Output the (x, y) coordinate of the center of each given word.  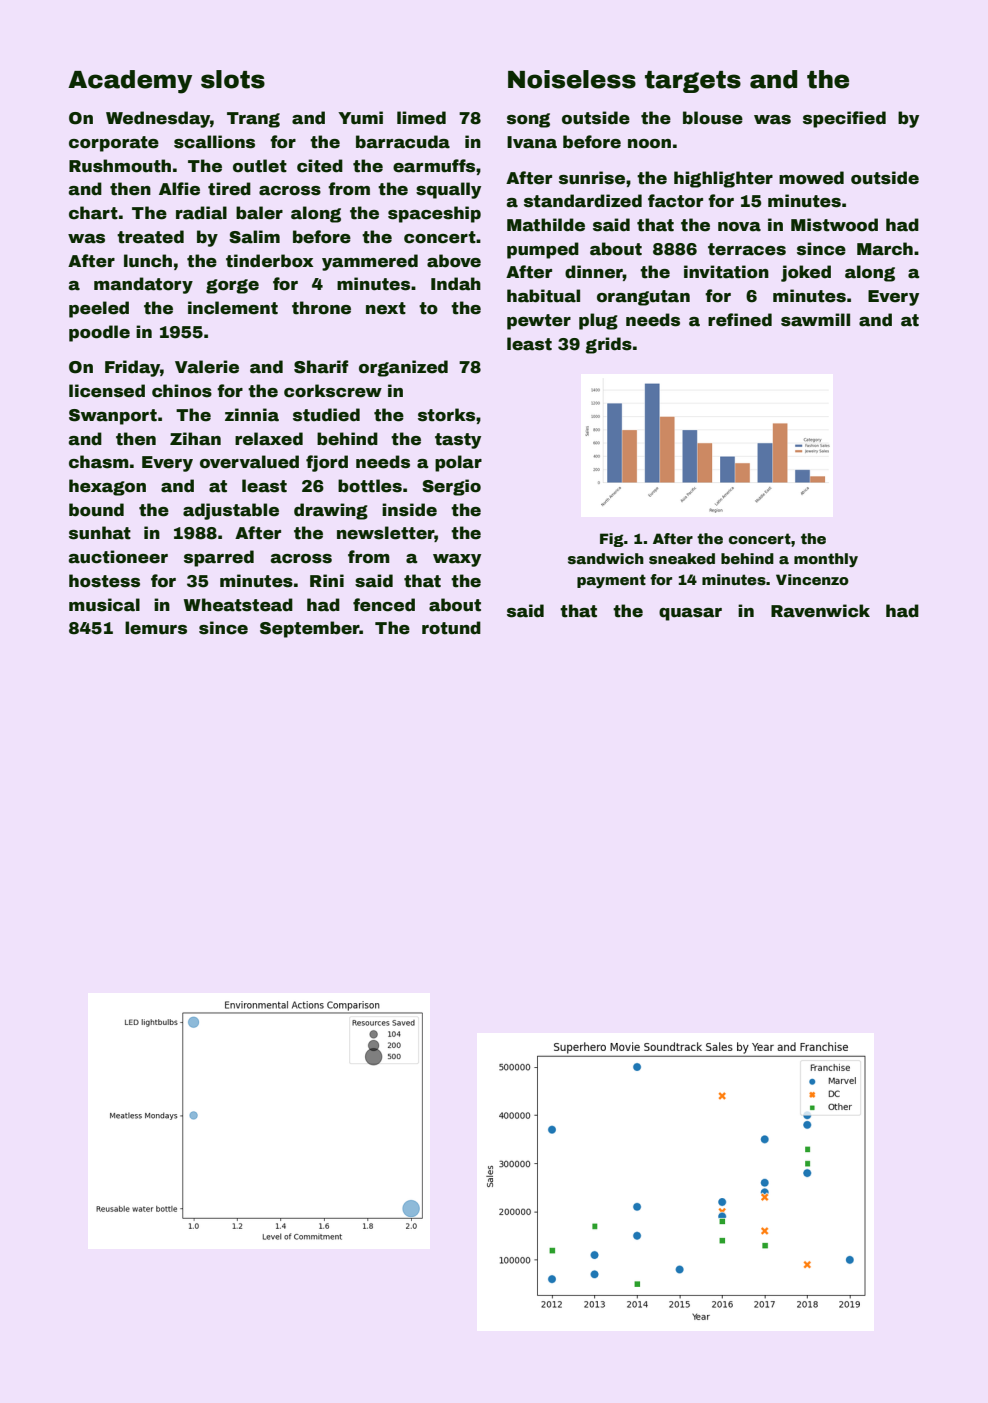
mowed (811, 178)
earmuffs (434, 166)
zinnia (252, 415)
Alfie (179, 189)
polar (458, 463)
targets (693, 82)
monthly (826, 560)
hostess (104, 581)
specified (844, 119)
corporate (114, 144)
